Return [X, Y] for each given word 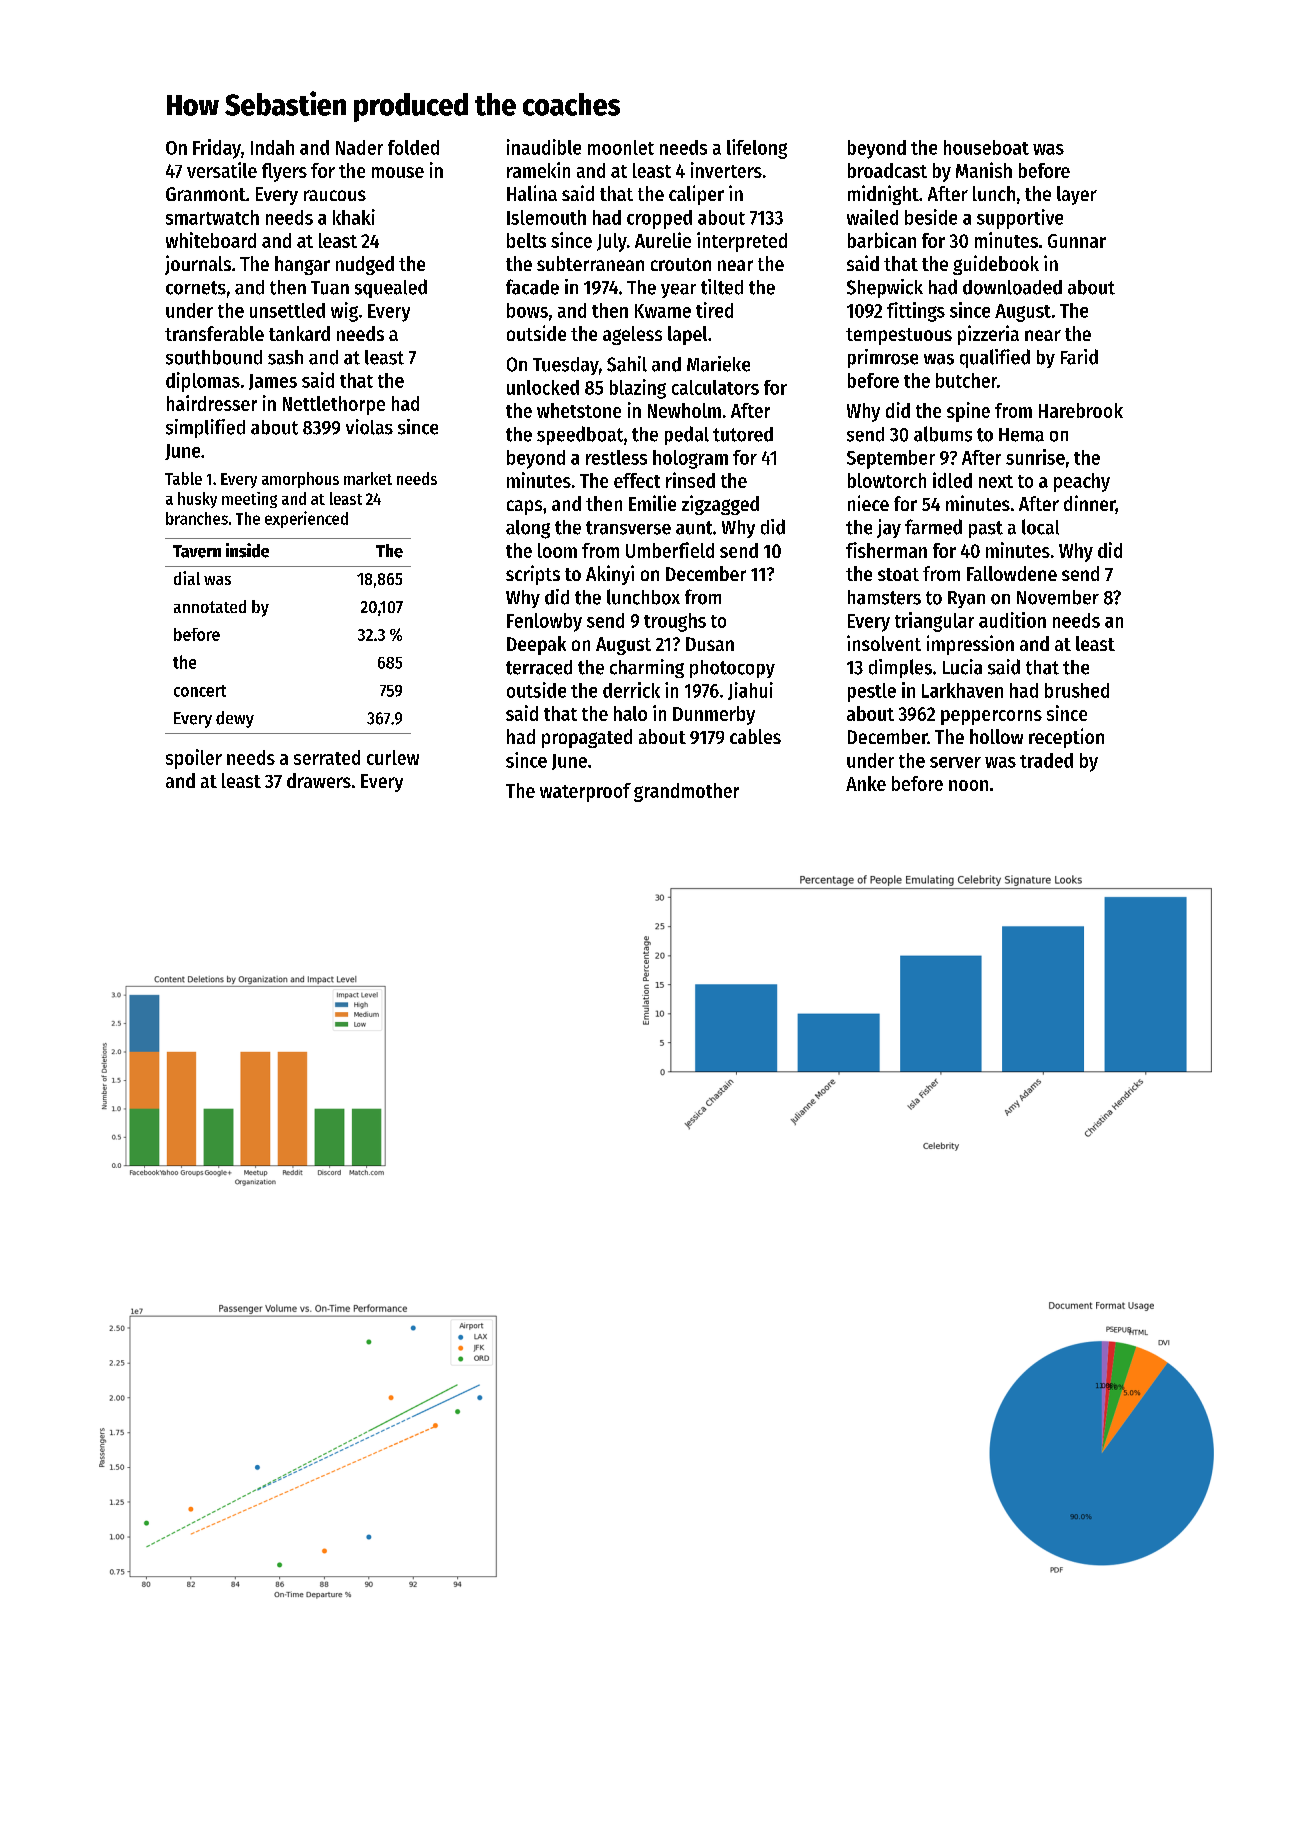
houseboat [986, 147]
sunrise [1035, 457]
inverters [726, 170]
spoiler [194, 759]
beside [931, 217]
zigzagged [720, 505]
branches [197, 518]
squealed [391, 288]
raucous [335, 195]
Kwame [663, 311]
